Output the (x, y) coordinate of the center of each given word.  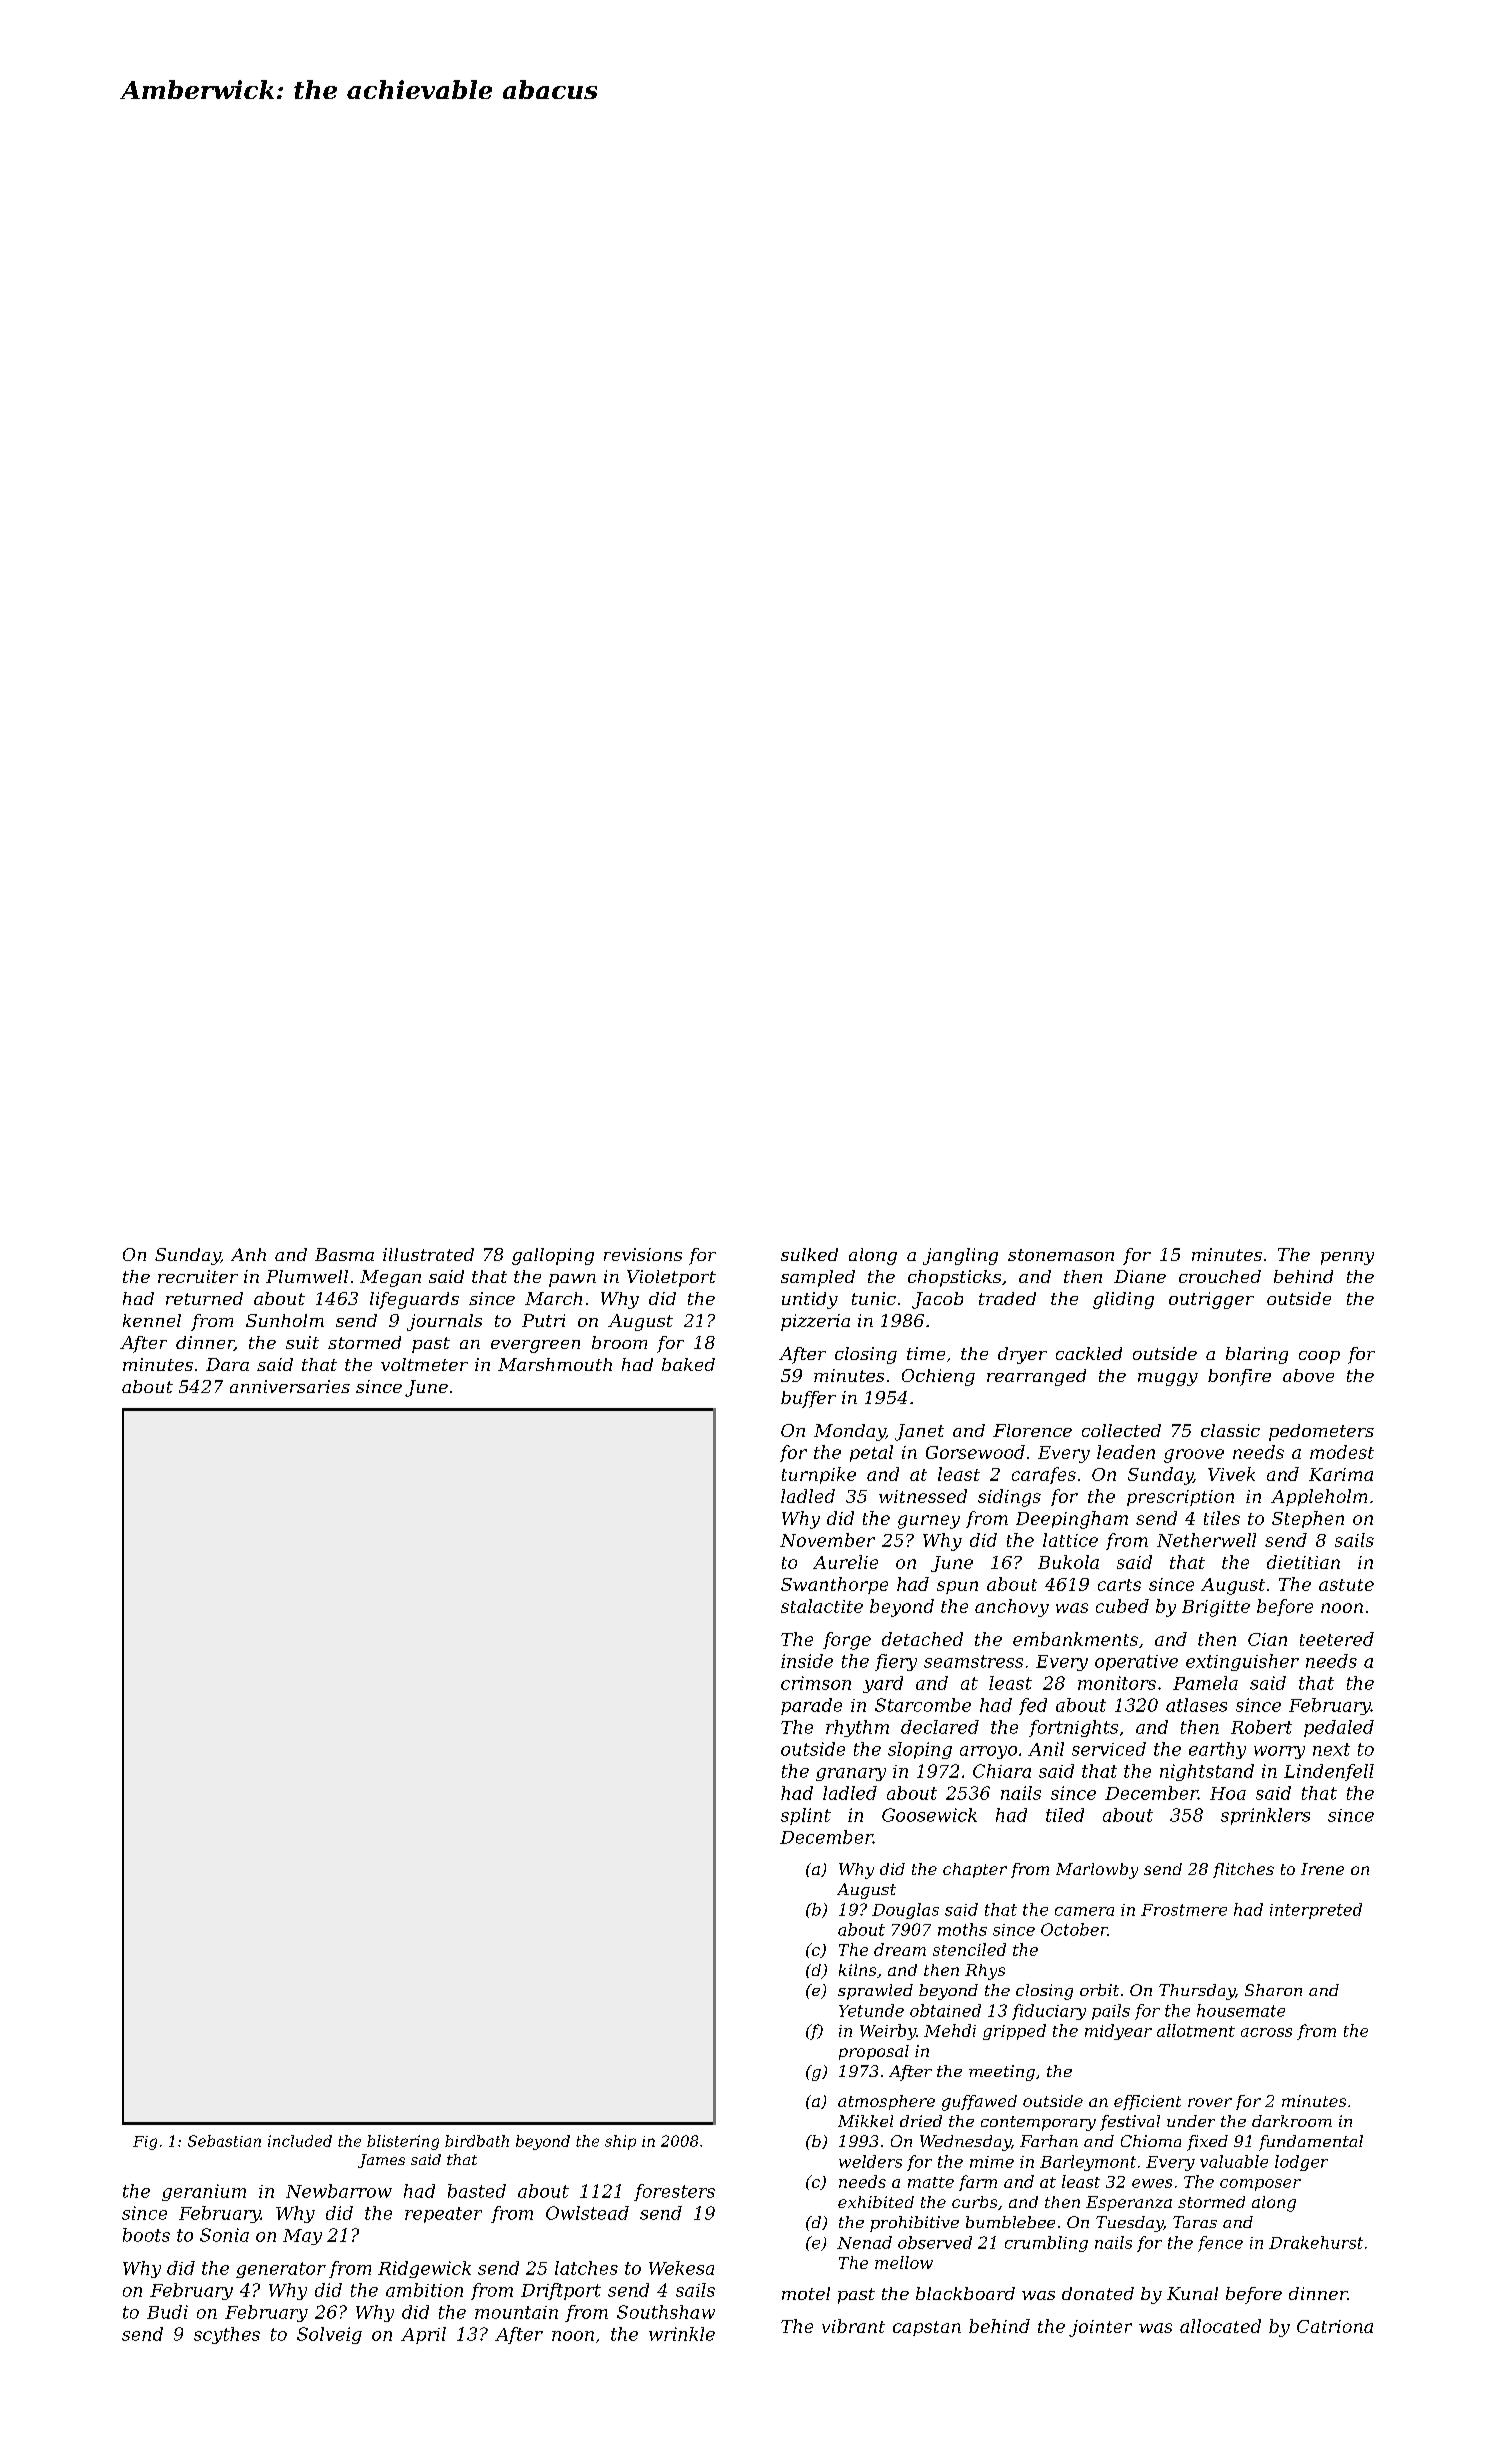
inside (807, 1661)
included (300, 2141)
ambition (424, 2290)
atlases (1196, 1705)
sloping (920, 1750)
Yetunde (871, 2010)
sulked (809, 1254)
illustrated (428, 1254)
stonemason (1061, 1255)
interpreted (1316, 1911)
